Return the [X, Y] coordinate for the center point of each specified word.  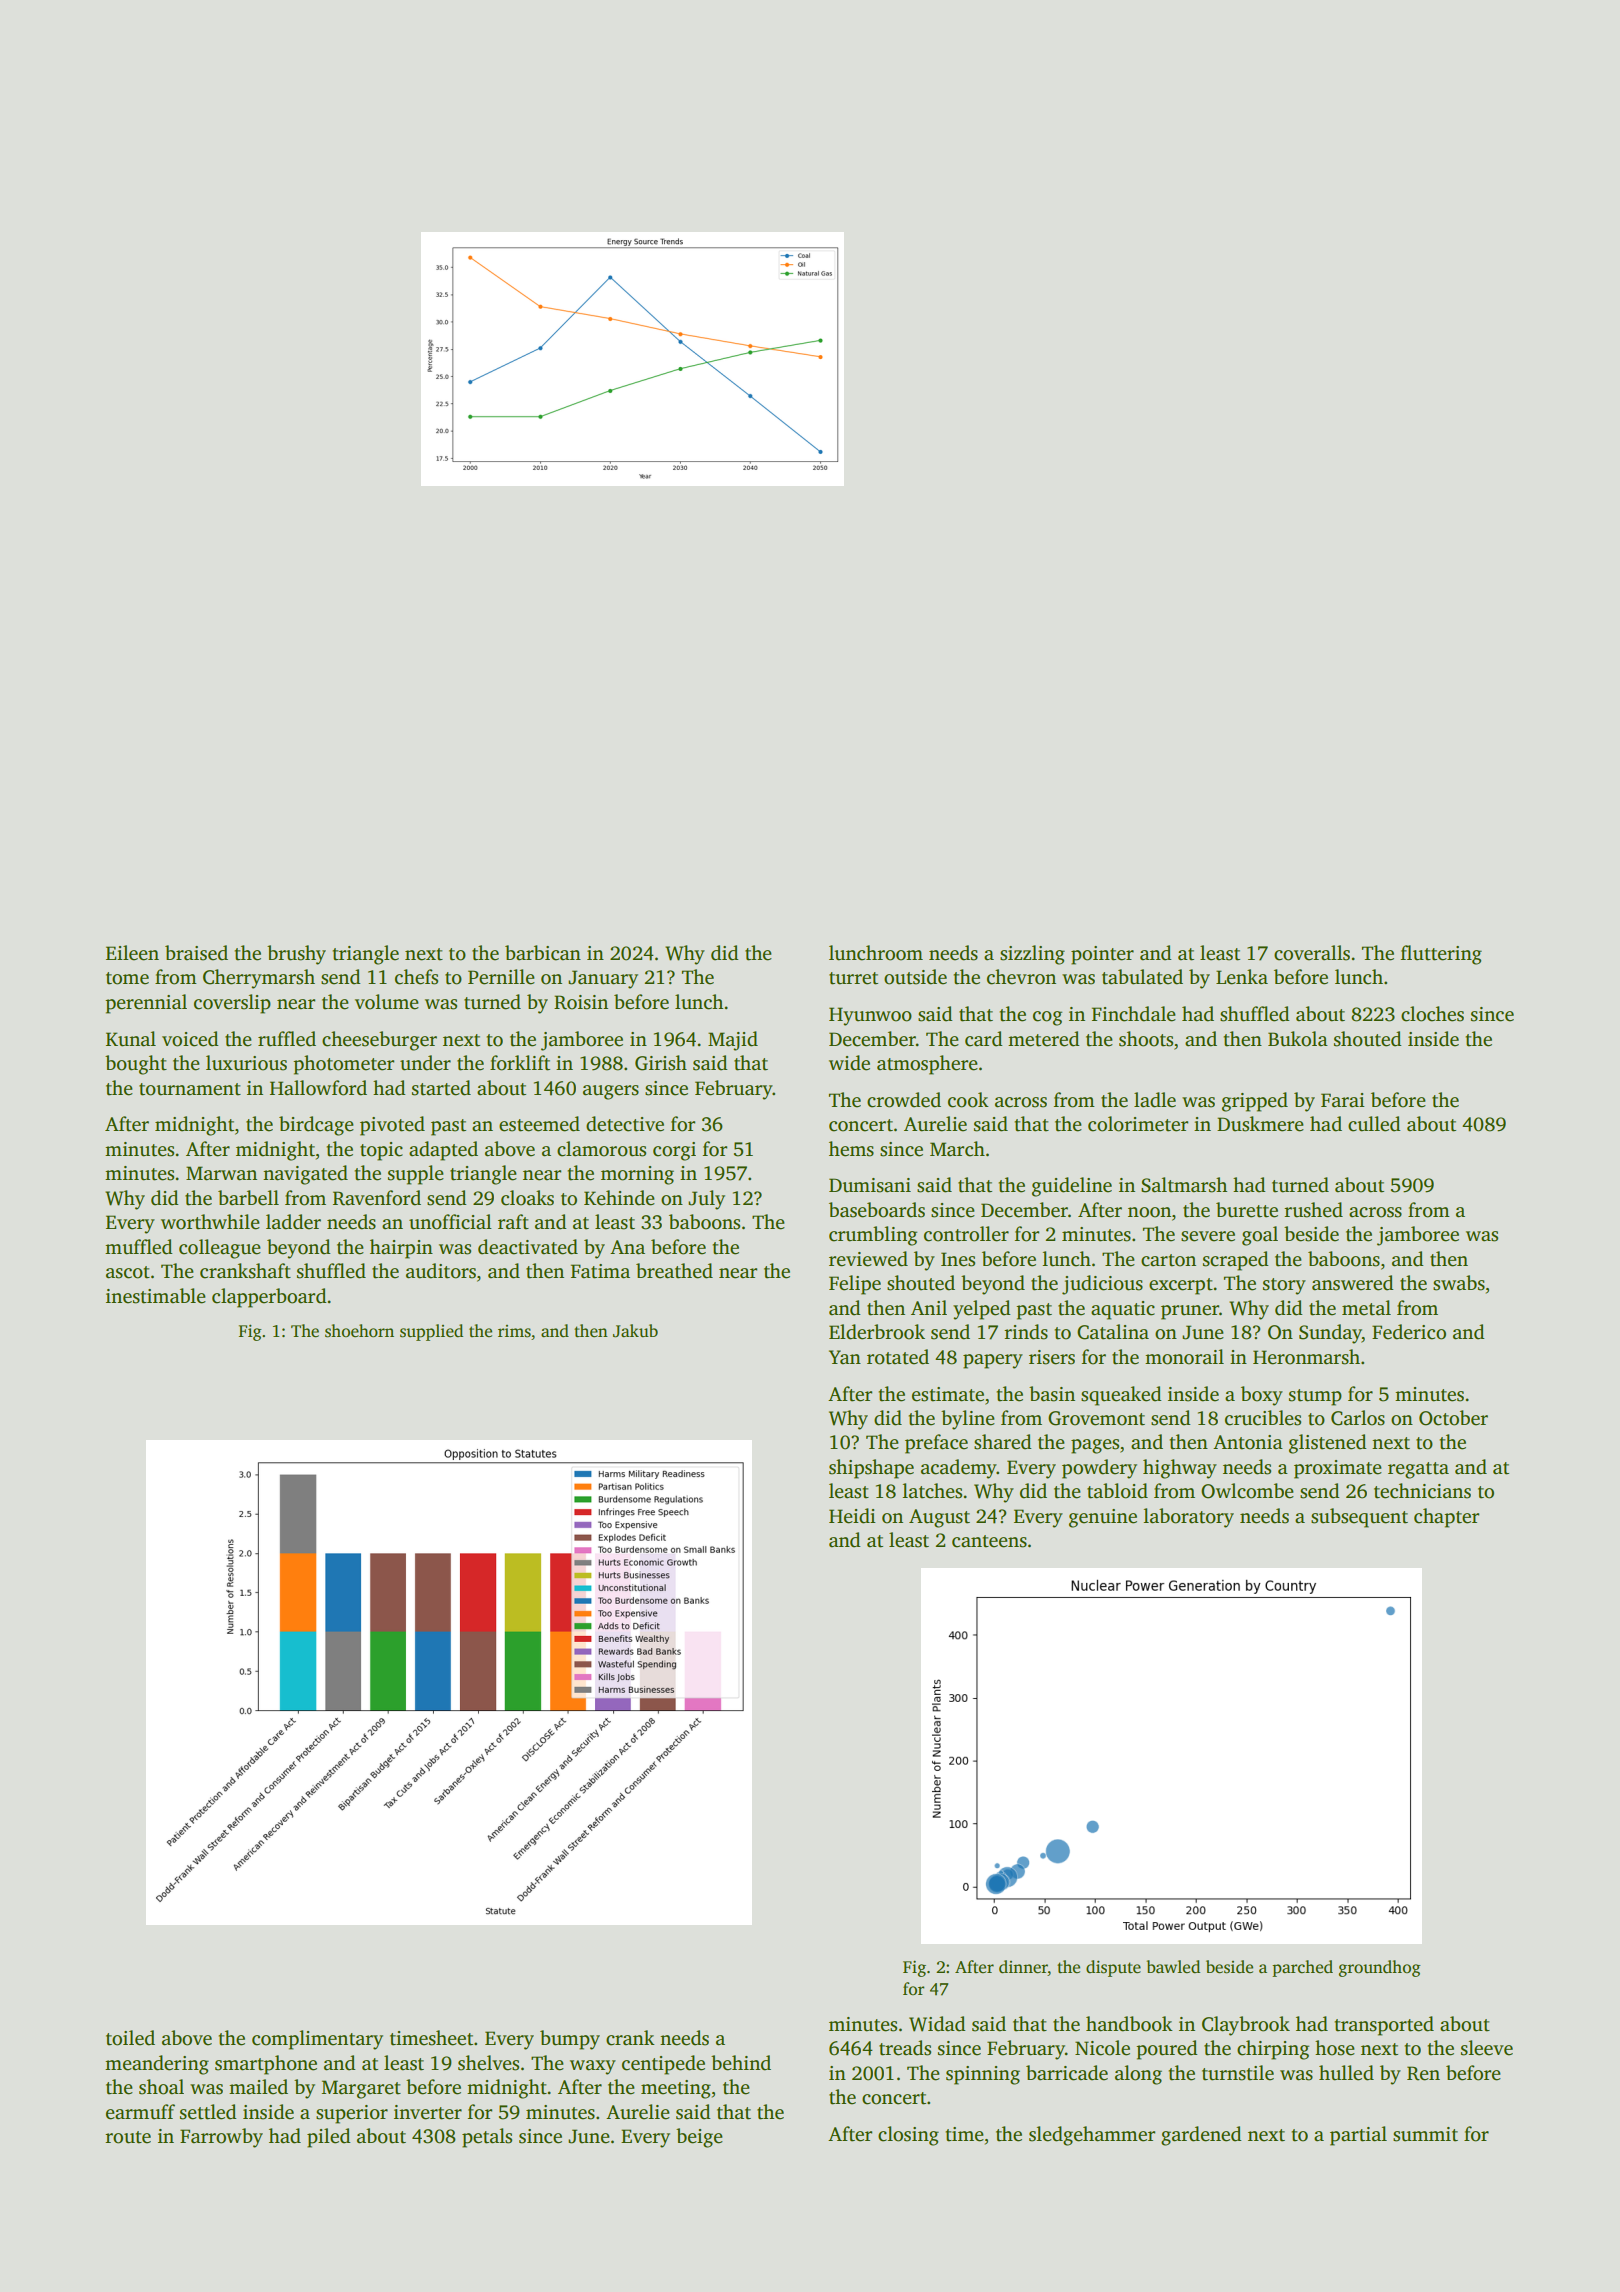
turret [853, 978]
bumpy [570, 2040]
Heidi [852, 1516]
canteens [989, 1541]
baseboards [877, 1210]
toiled [130, 2038]
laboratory [1188, 1518]
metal [1366, 1308]
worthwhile [210, 1222]
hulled [1346, 2073]
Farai [1343, 1100]
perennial [146, 1004]
